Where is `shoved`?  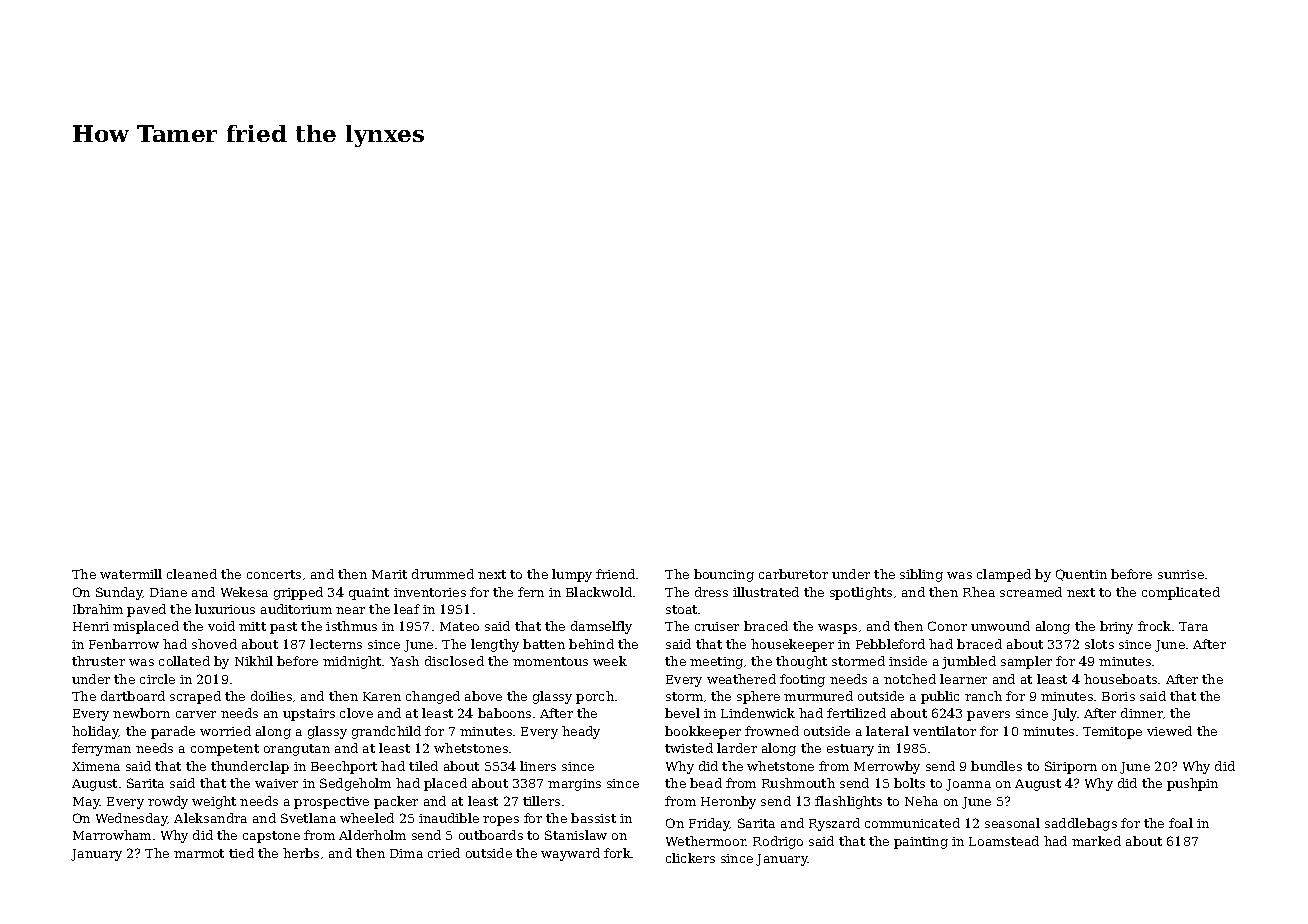
shoved is located at coordinates (214, 644).
